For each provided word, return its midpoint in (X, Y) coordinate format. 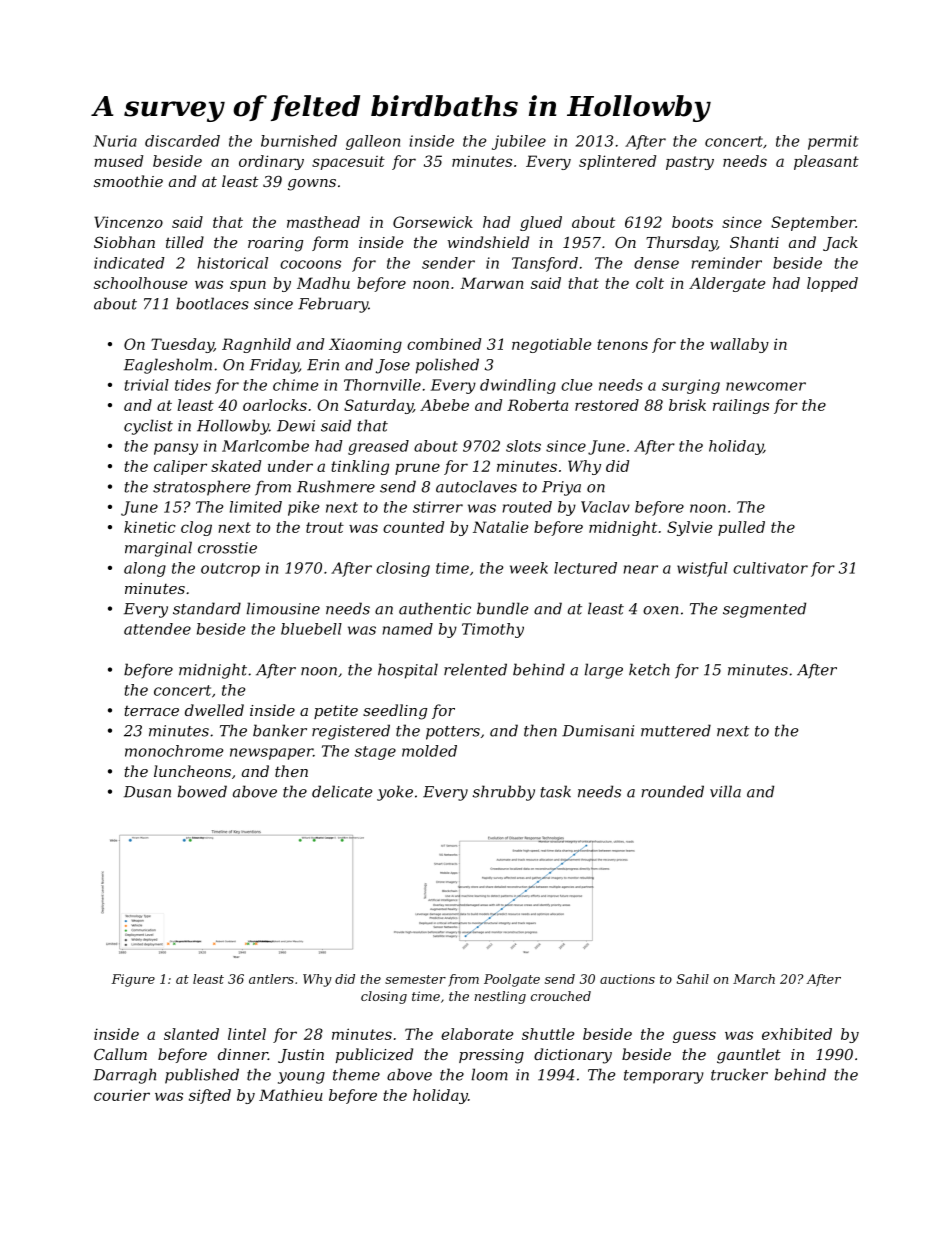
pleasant (826, 162)
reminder (727, 263)
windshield (488, 242)
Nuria (115, 141)
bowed (202, 791)
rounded (672, 791)
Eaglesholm (168, 366)
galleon (373, 142)
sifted (210, 1096)
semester (415, 979)
